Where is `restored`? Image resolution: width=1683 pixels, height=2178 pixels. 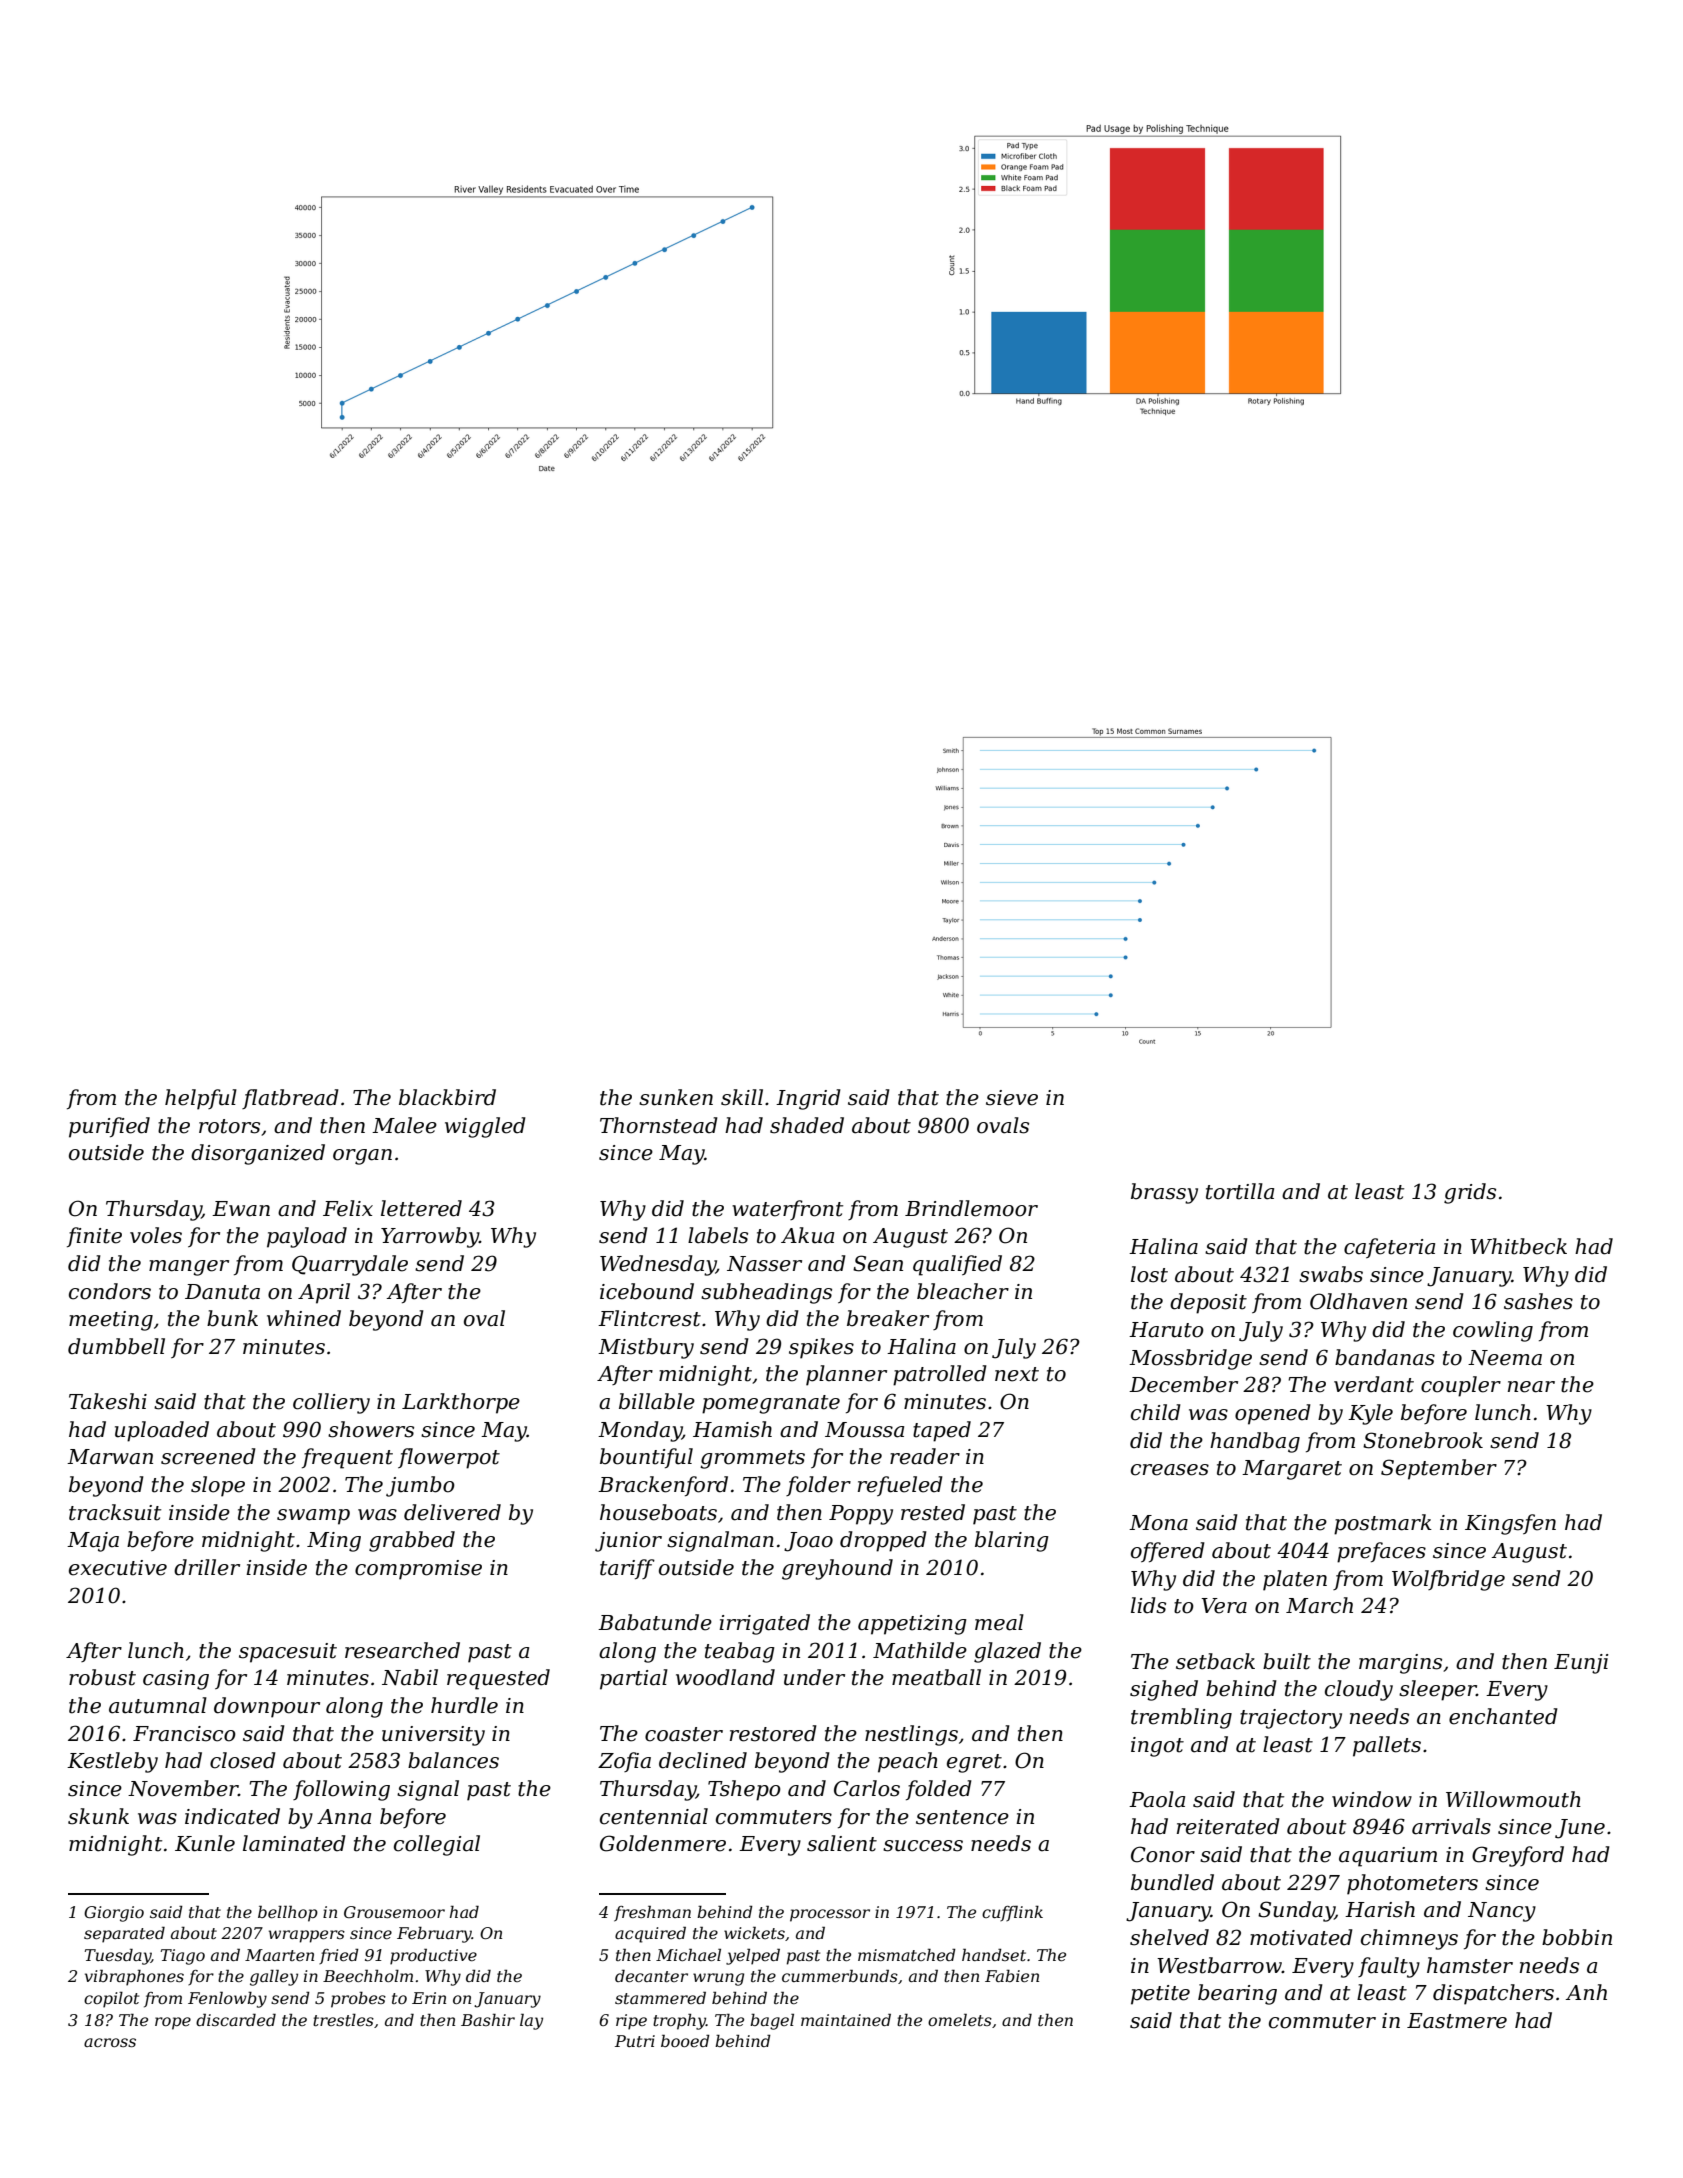 restored is located at coordinates (773, 1733).
